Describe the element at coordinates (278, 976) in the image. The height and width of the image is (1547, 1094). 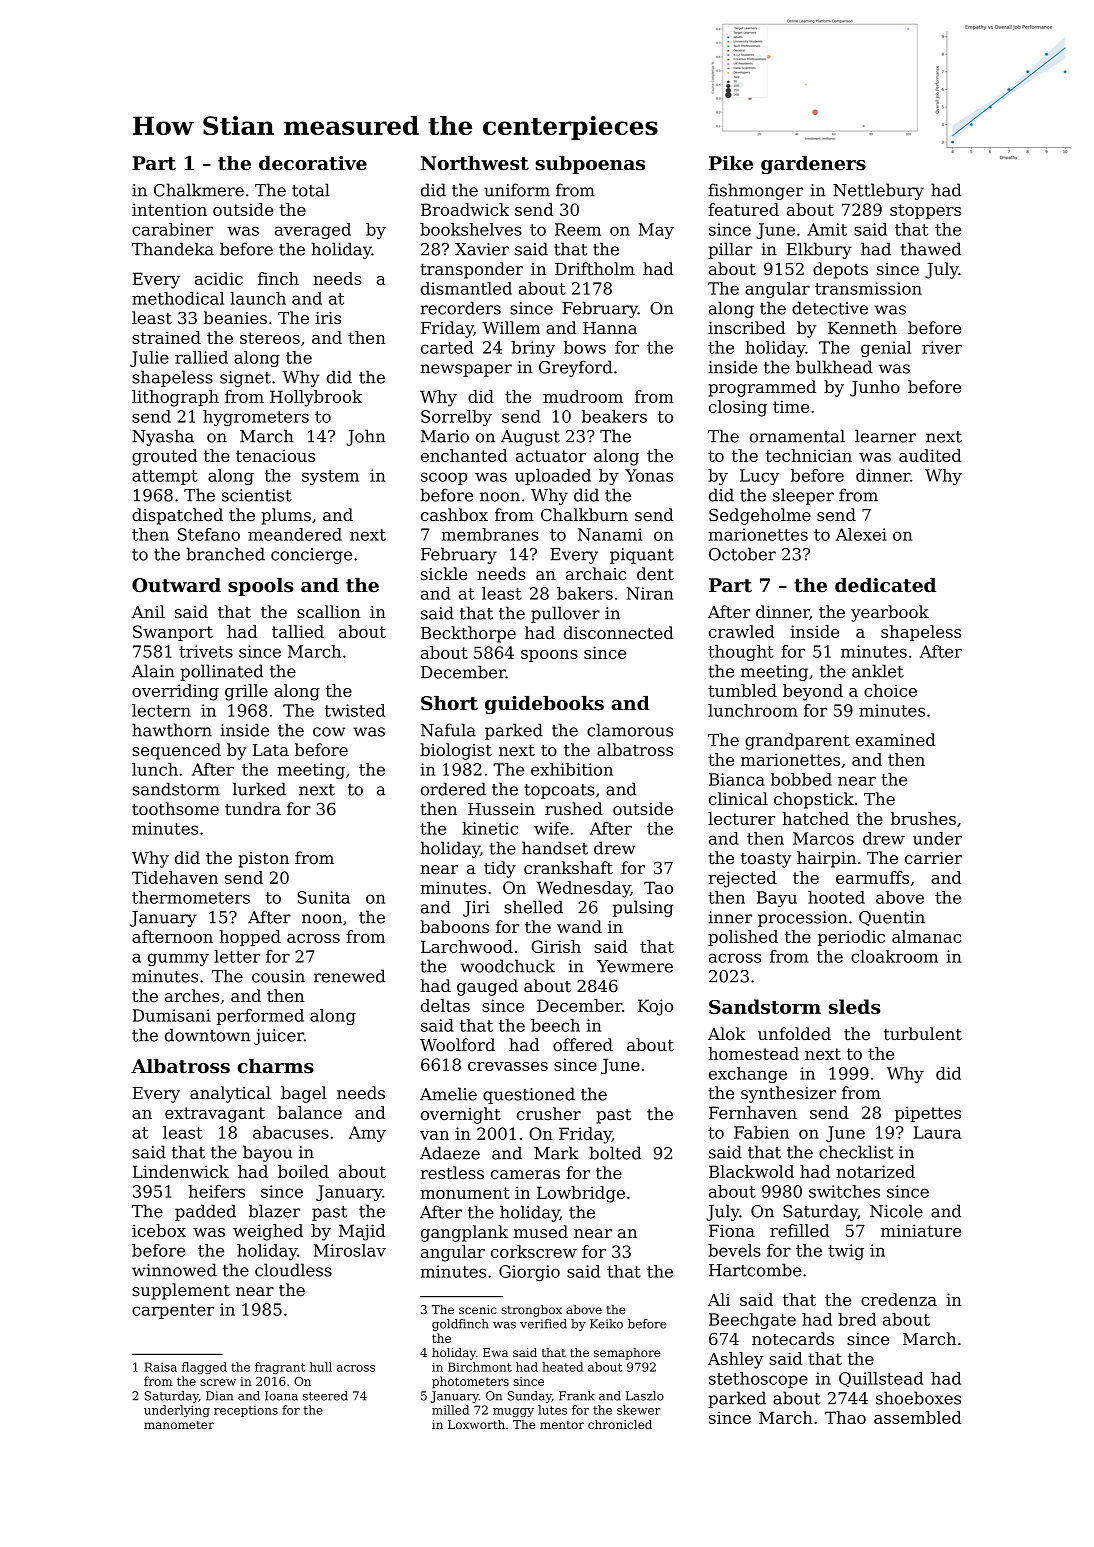
I see `cousin` at that location.
